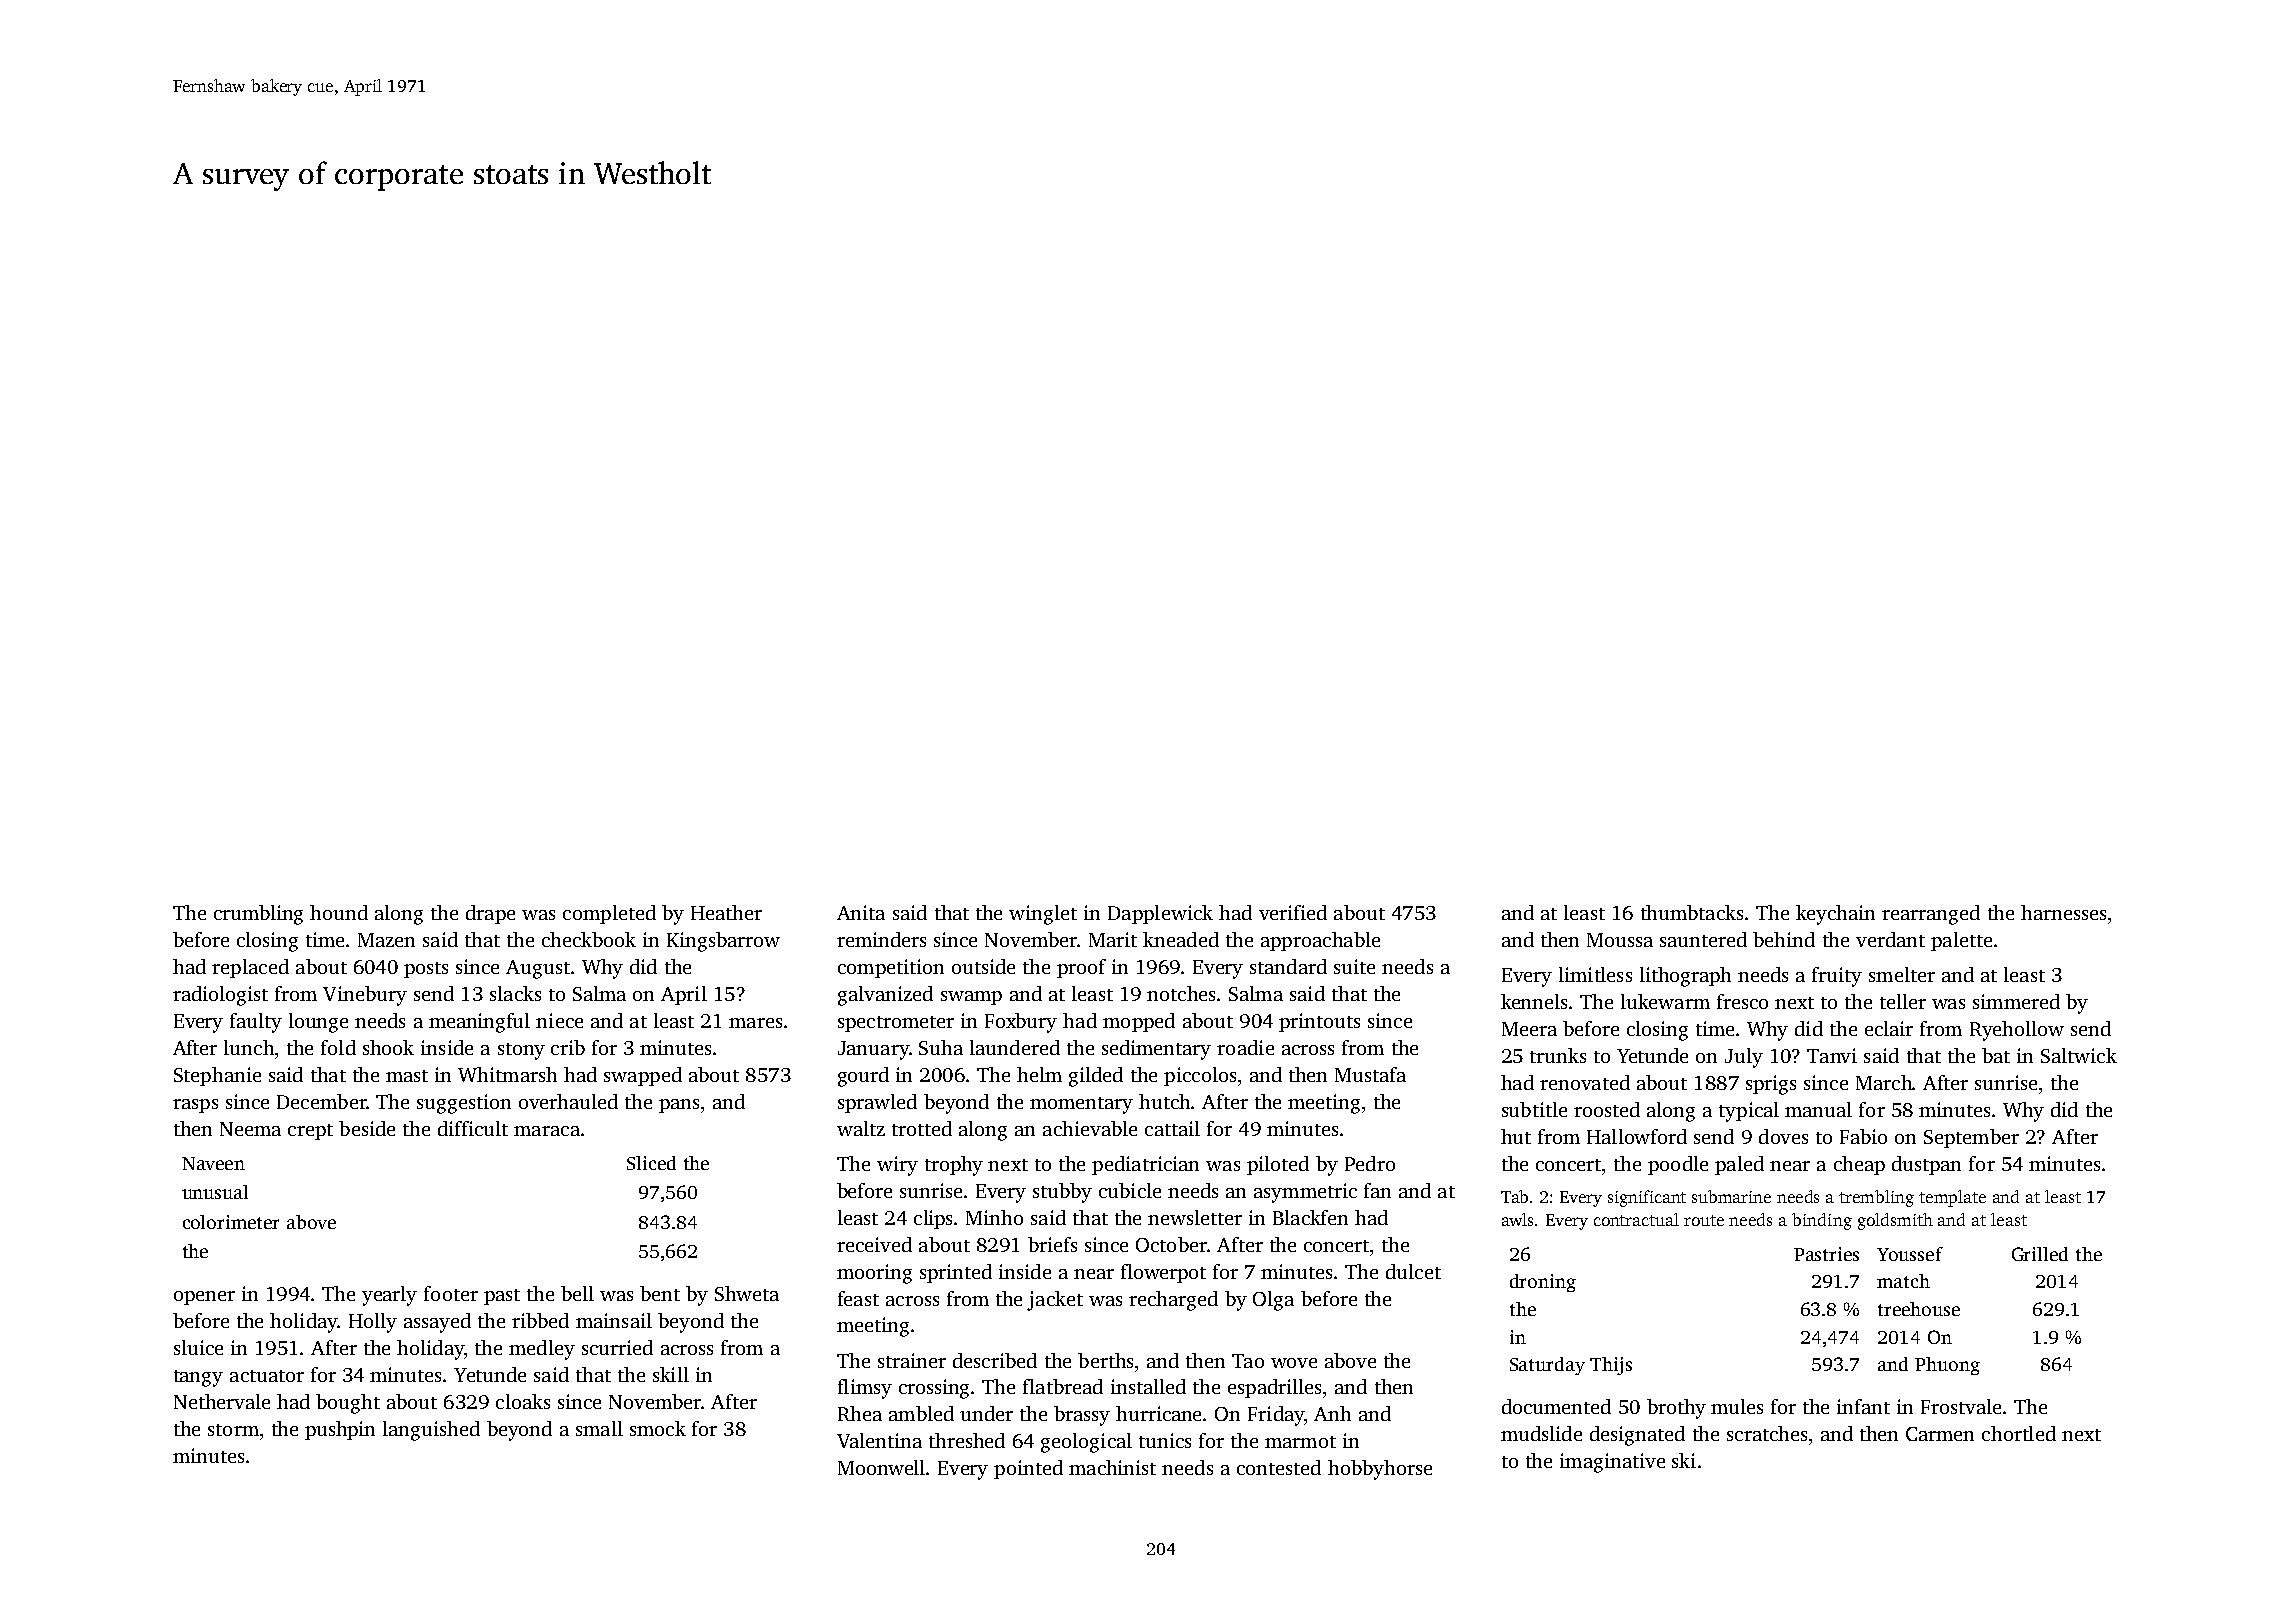 The width and height of the document is (2292, 1620). What do you see at coordinates (431, 1431) in the document?
I see `languished` at bounding box center [431, 1431].
